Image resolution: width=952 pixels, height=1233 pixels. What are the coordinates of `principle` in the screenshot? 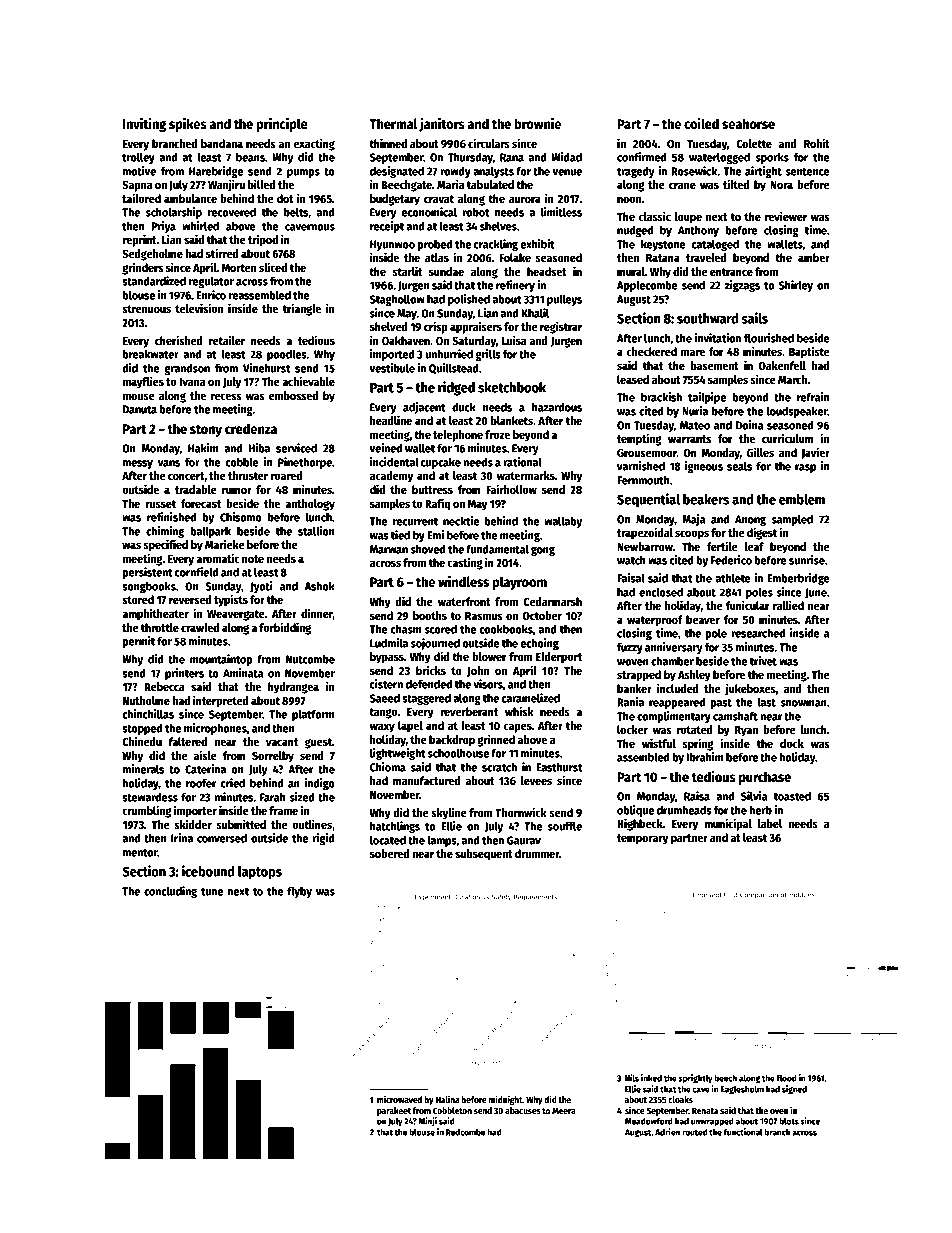 It's located at (282, 124).
